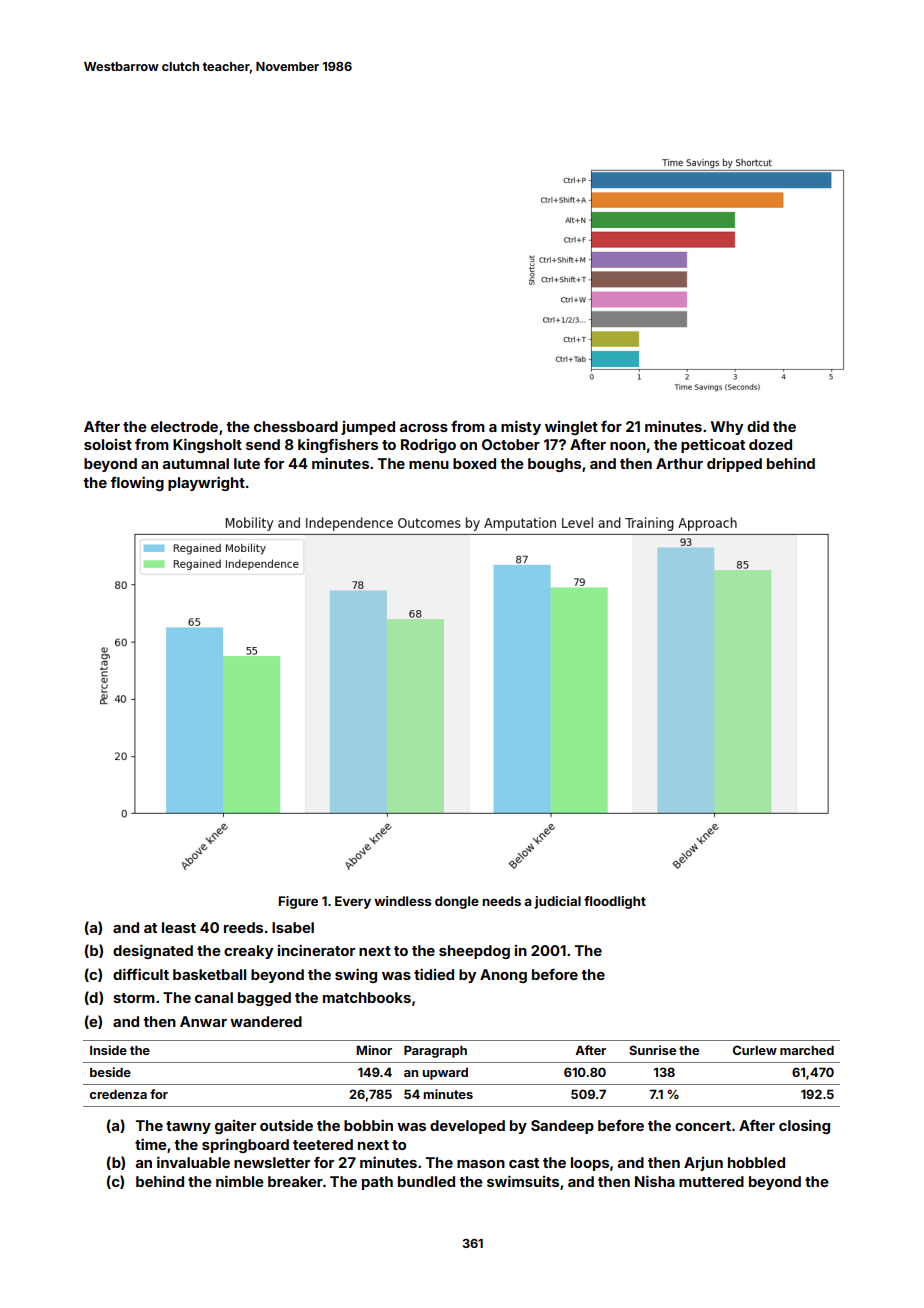 This page has width=924, height=1308. I want to click on judicial, so click(557, 902).
